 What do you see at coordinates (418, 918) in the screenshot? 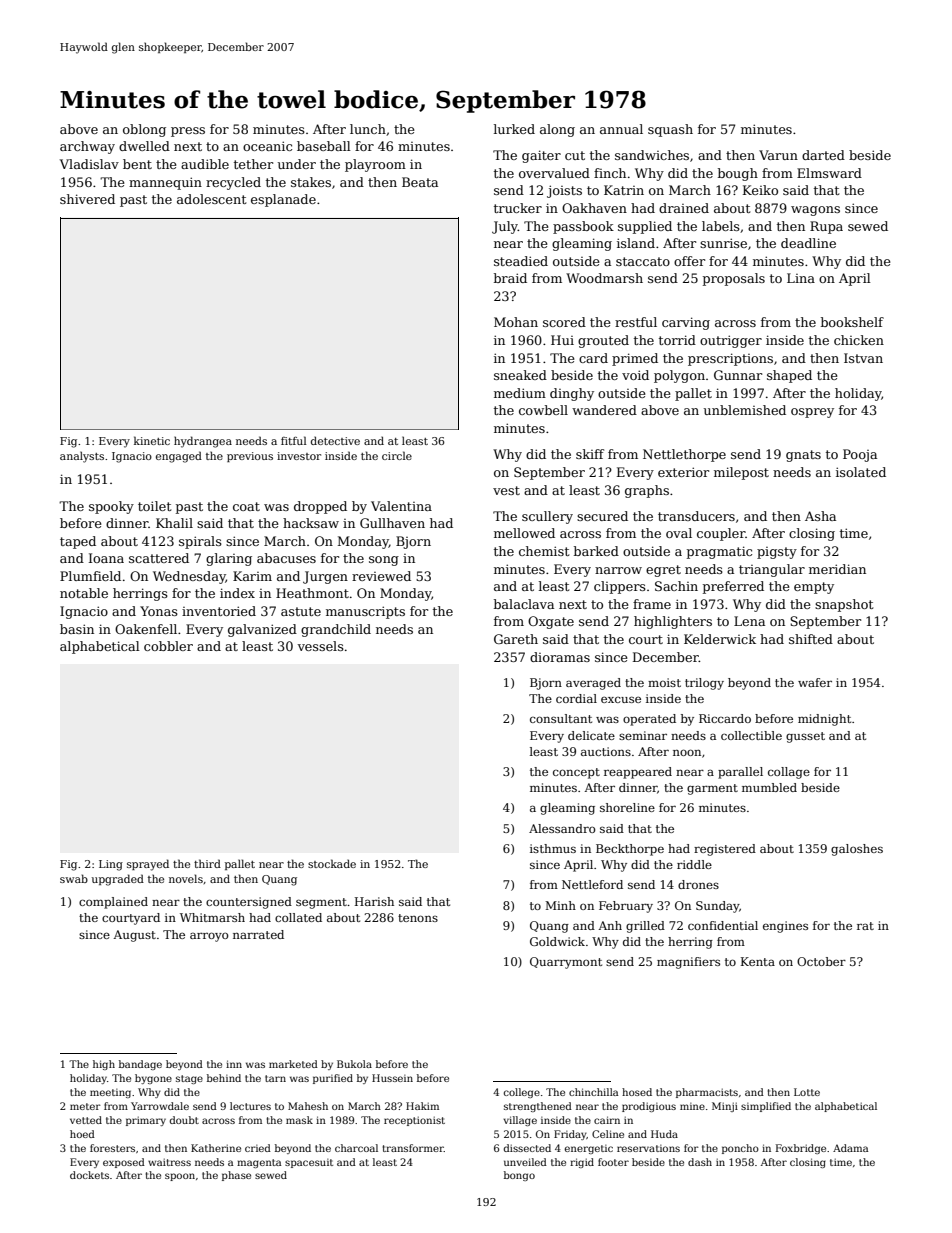
I see `tenons` at bounding box center [418, 918].
